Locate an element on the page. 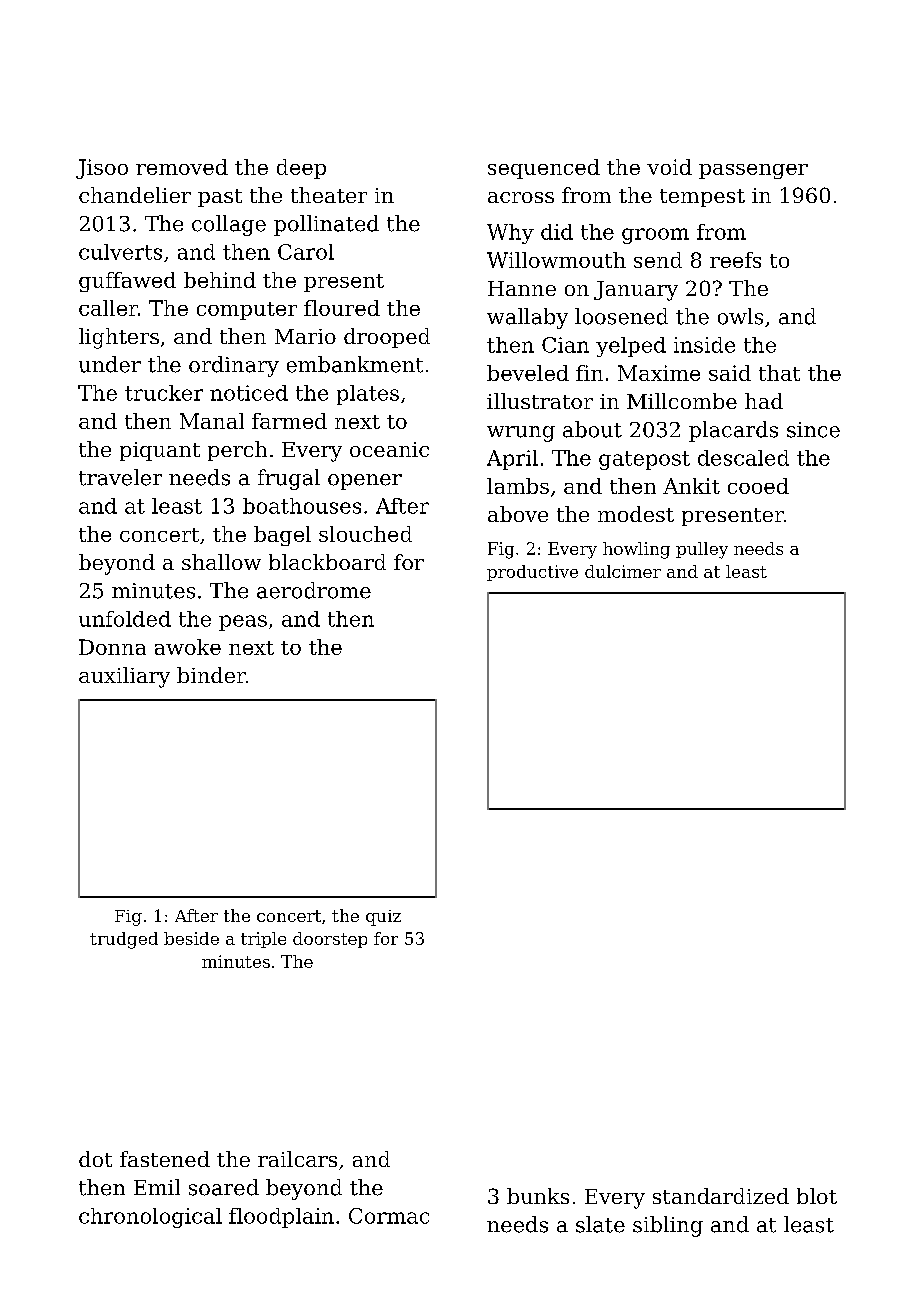  past is located at coordinates (220, 198).
